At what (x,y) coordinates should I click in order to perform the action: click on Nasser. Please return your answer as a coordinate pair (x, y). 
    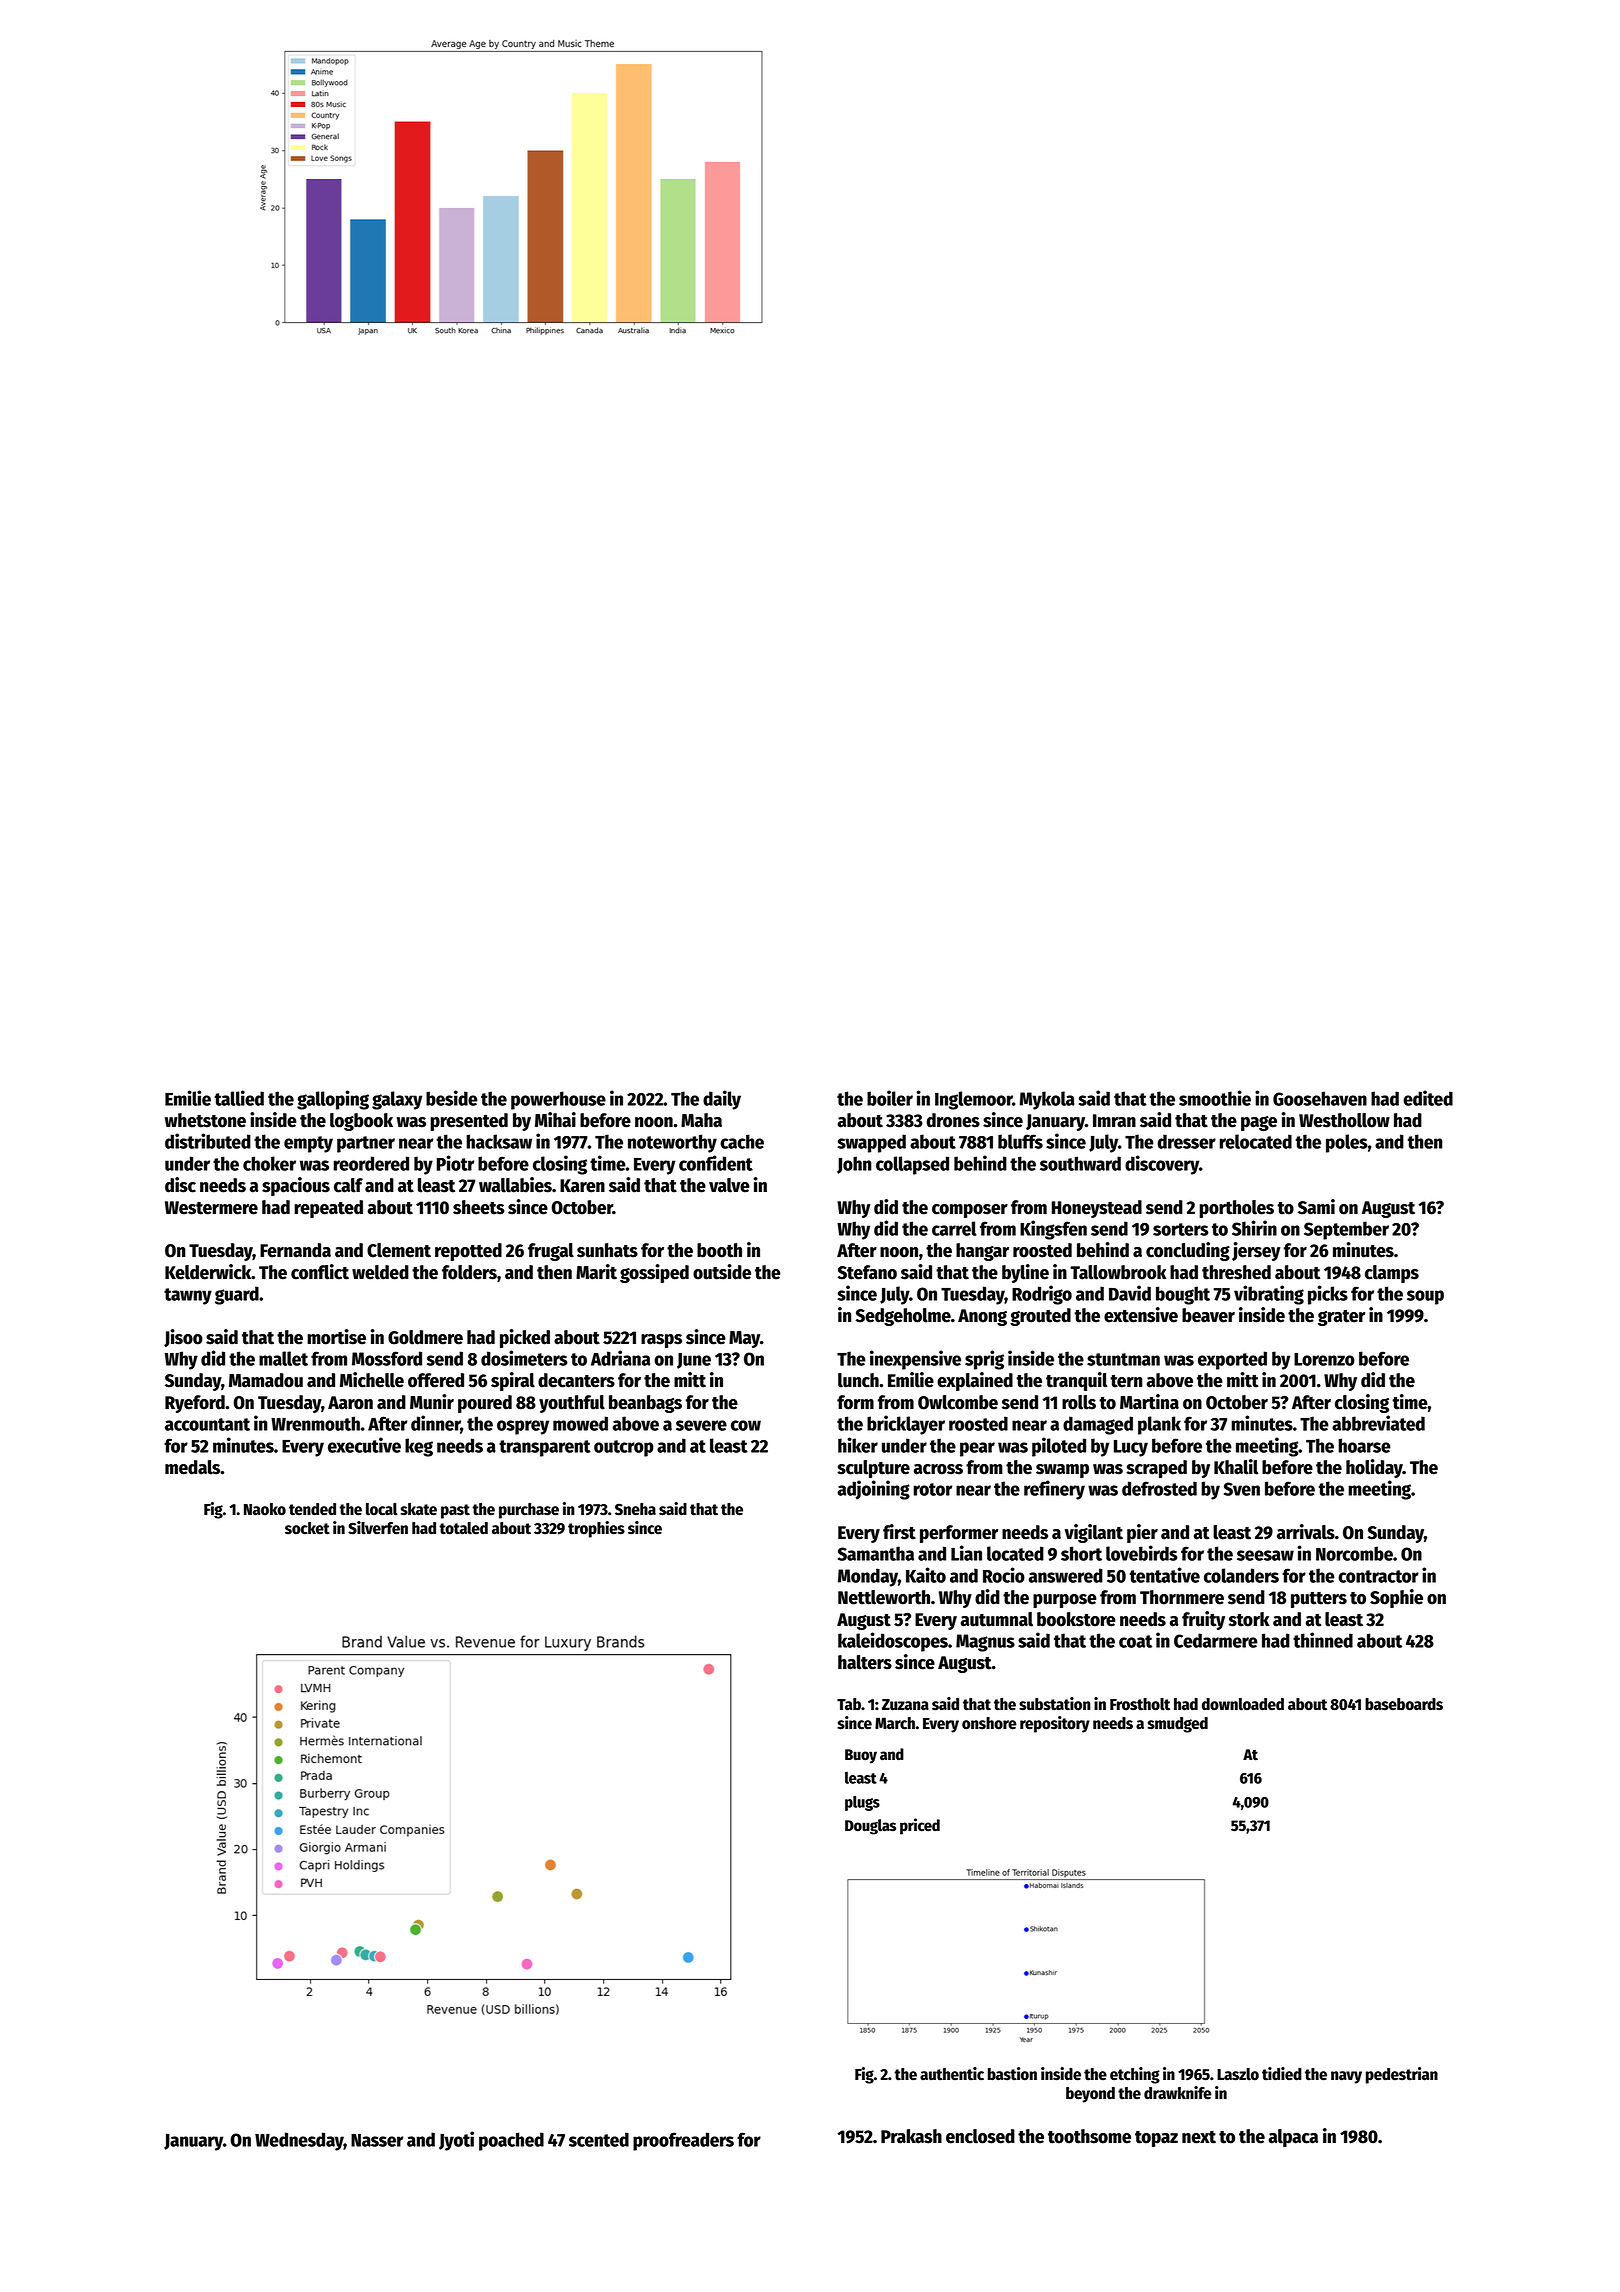
    Looking at the image, I should click on (377, 2140).
